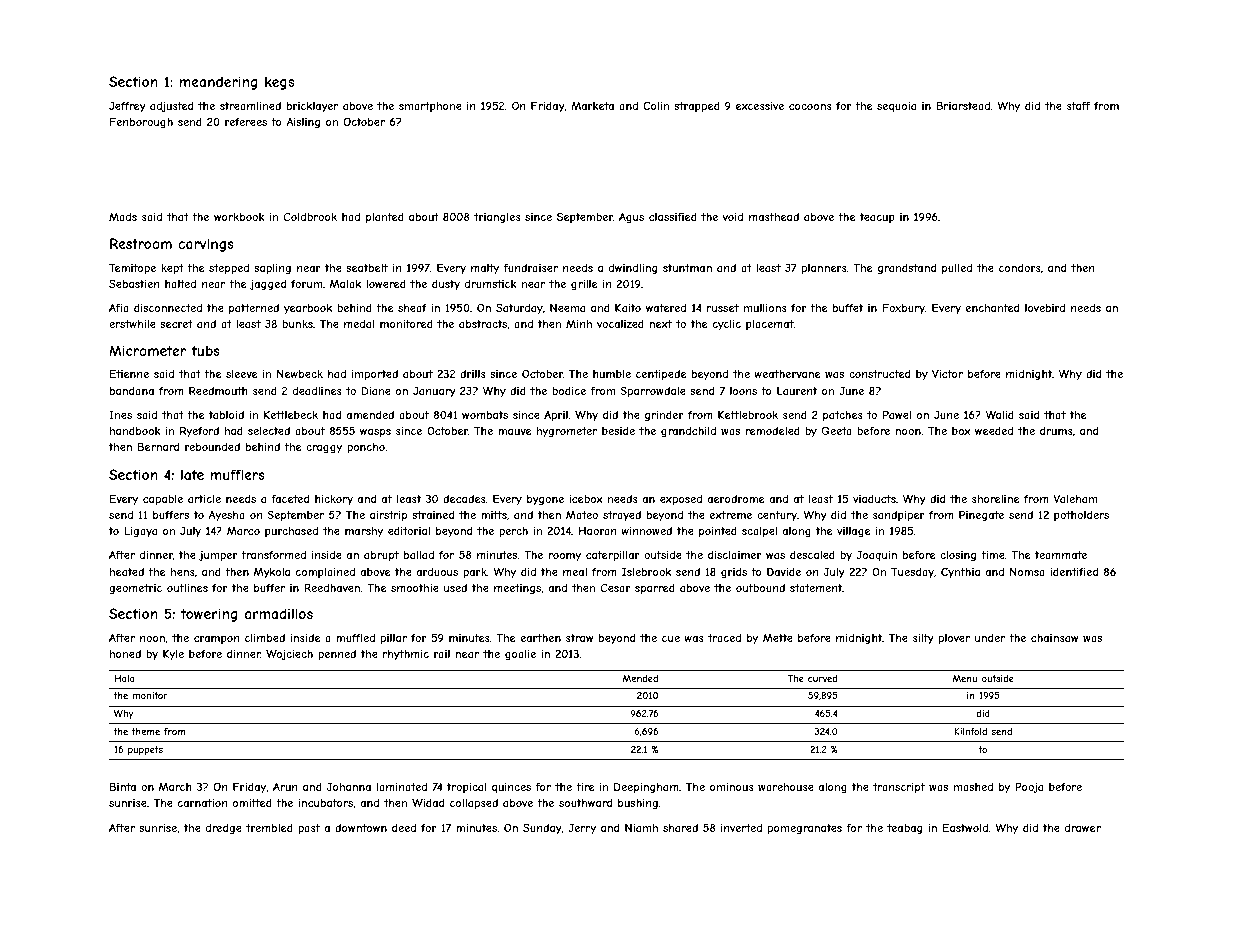  What do you see at coordinates (376, 390) in the document?
I see `Diane` at bounding box center [376, 390].
